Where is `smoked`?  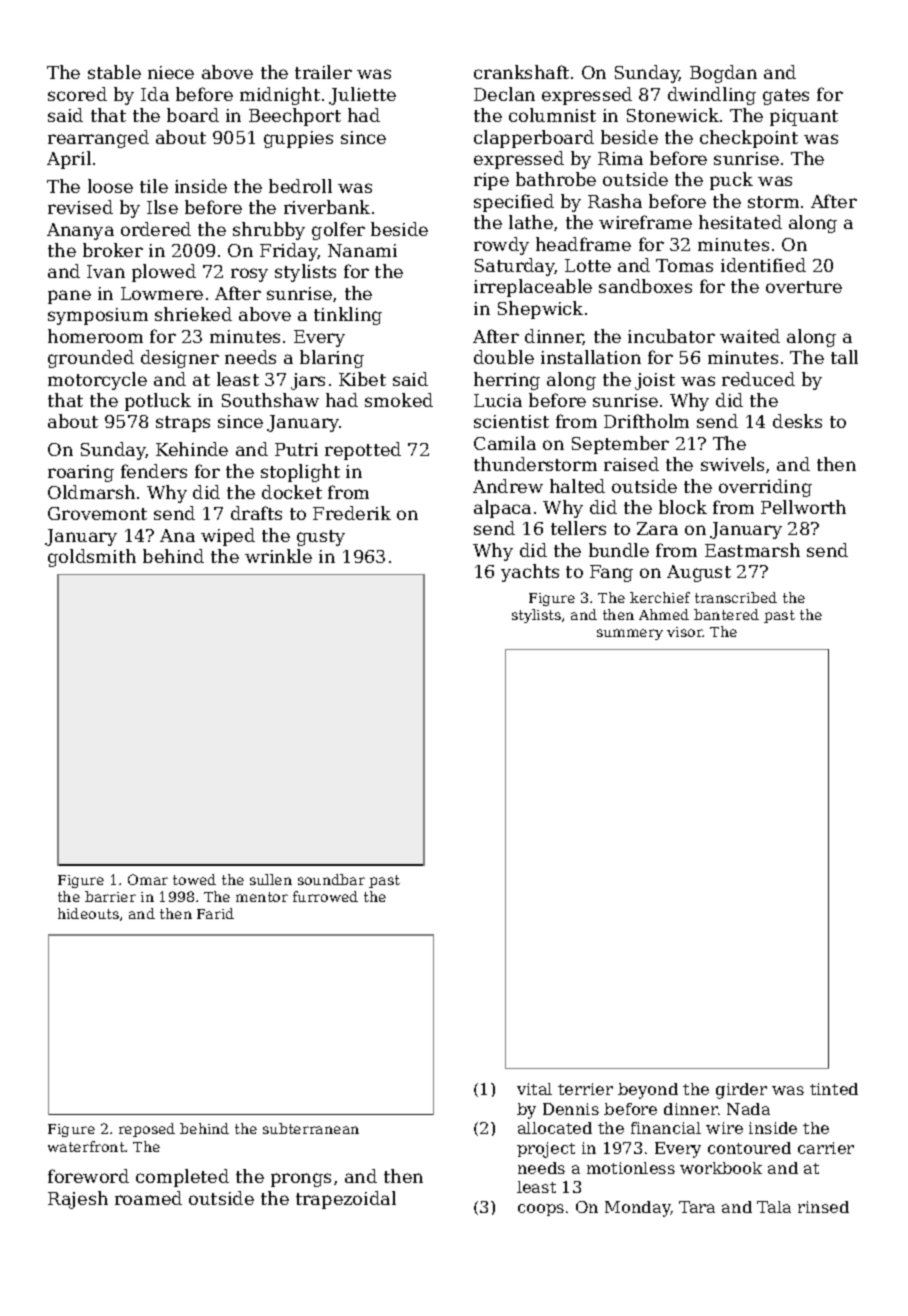 smoked is located at coordinates (399, 400).
